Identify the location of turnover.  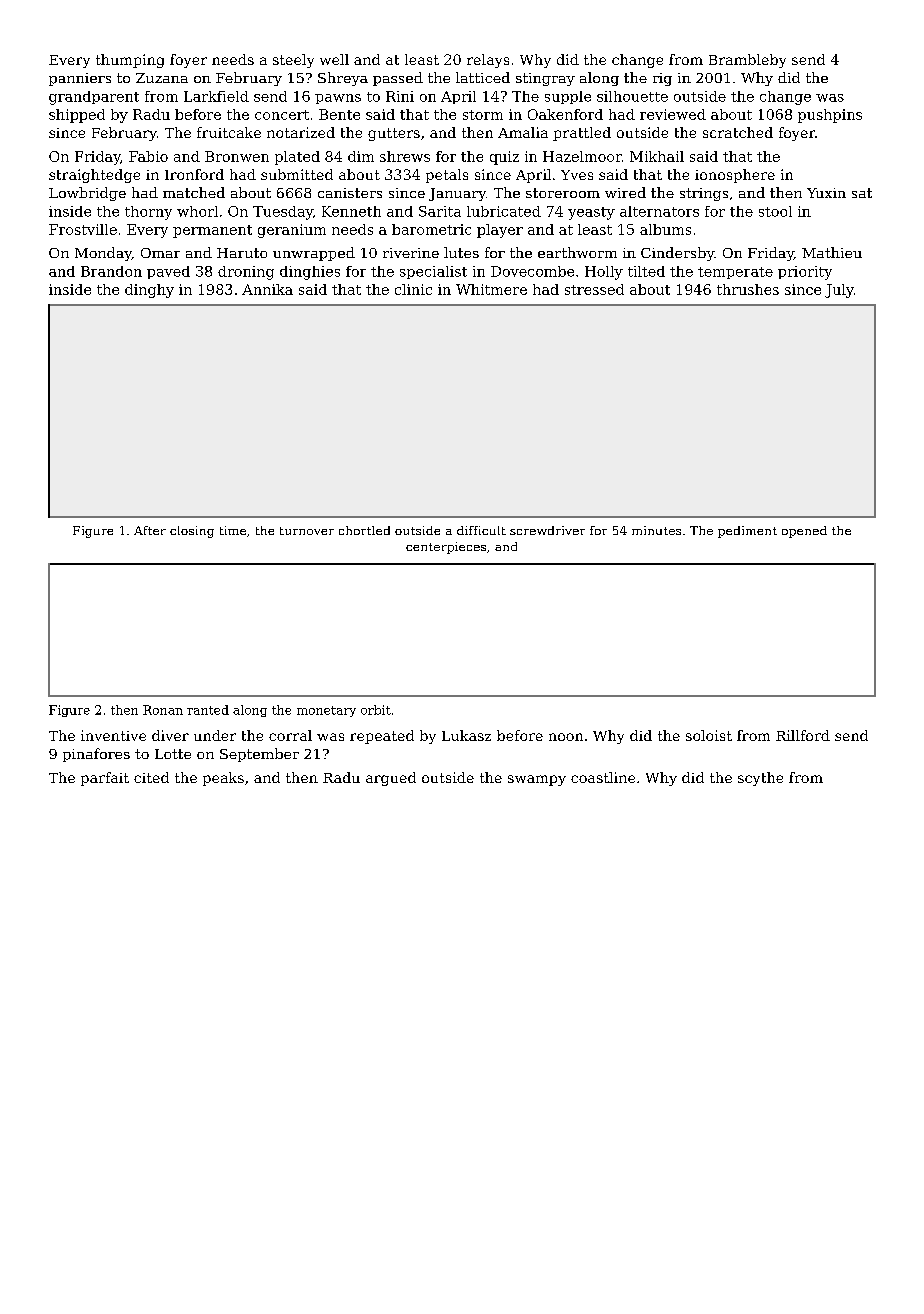
(307, 531).
